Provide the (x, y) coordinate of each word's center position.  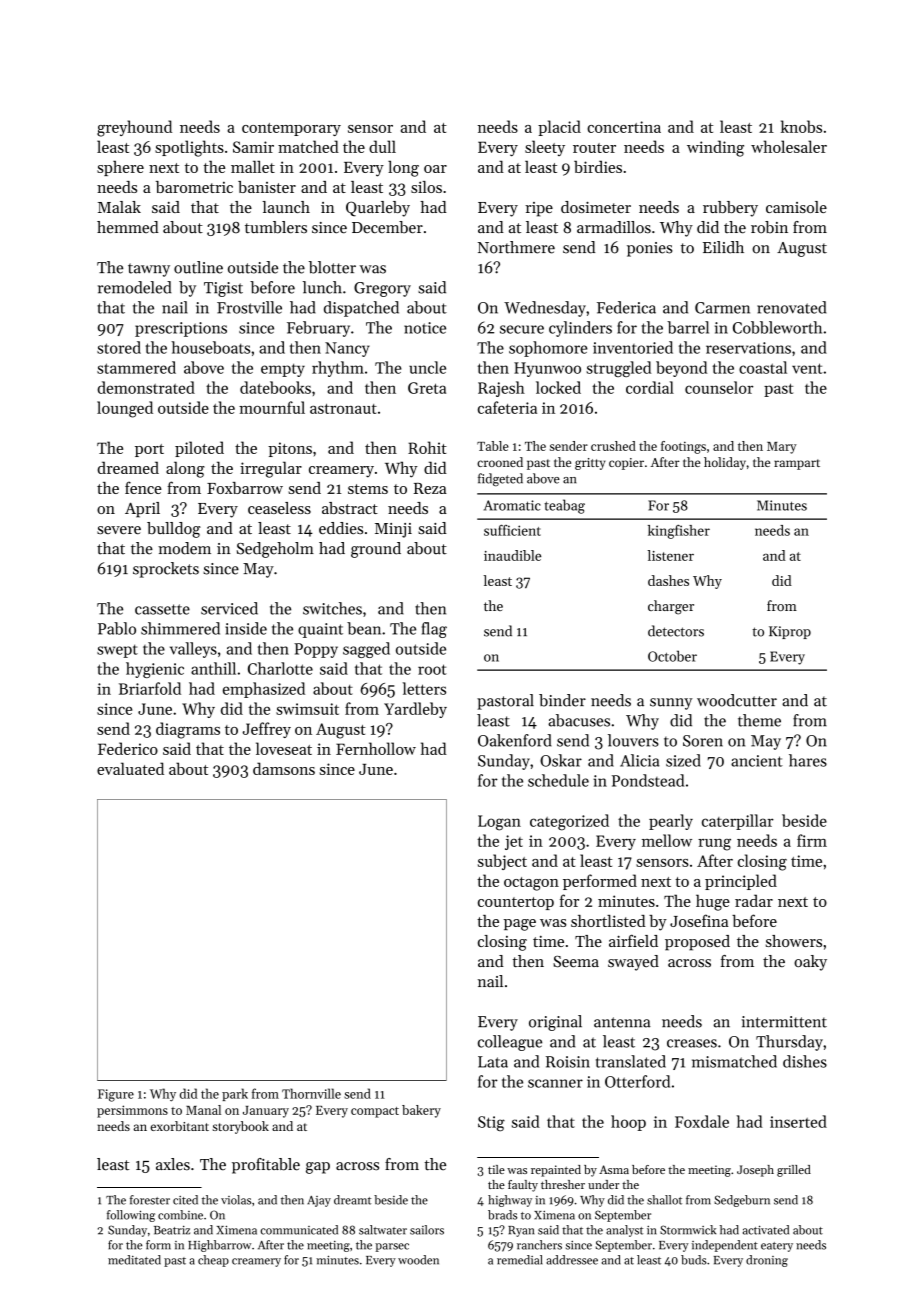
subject (502, 862)
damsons (284, 768)
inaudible (512, 555)
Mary (782, 448)
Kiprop (790, 632)
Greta (427, 388)
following (131, 1216)
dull (382, 146)
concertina (624, 127)
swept (117, 651)
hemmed (128, 227)
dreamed (128, 467)
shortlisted (608, 921)
